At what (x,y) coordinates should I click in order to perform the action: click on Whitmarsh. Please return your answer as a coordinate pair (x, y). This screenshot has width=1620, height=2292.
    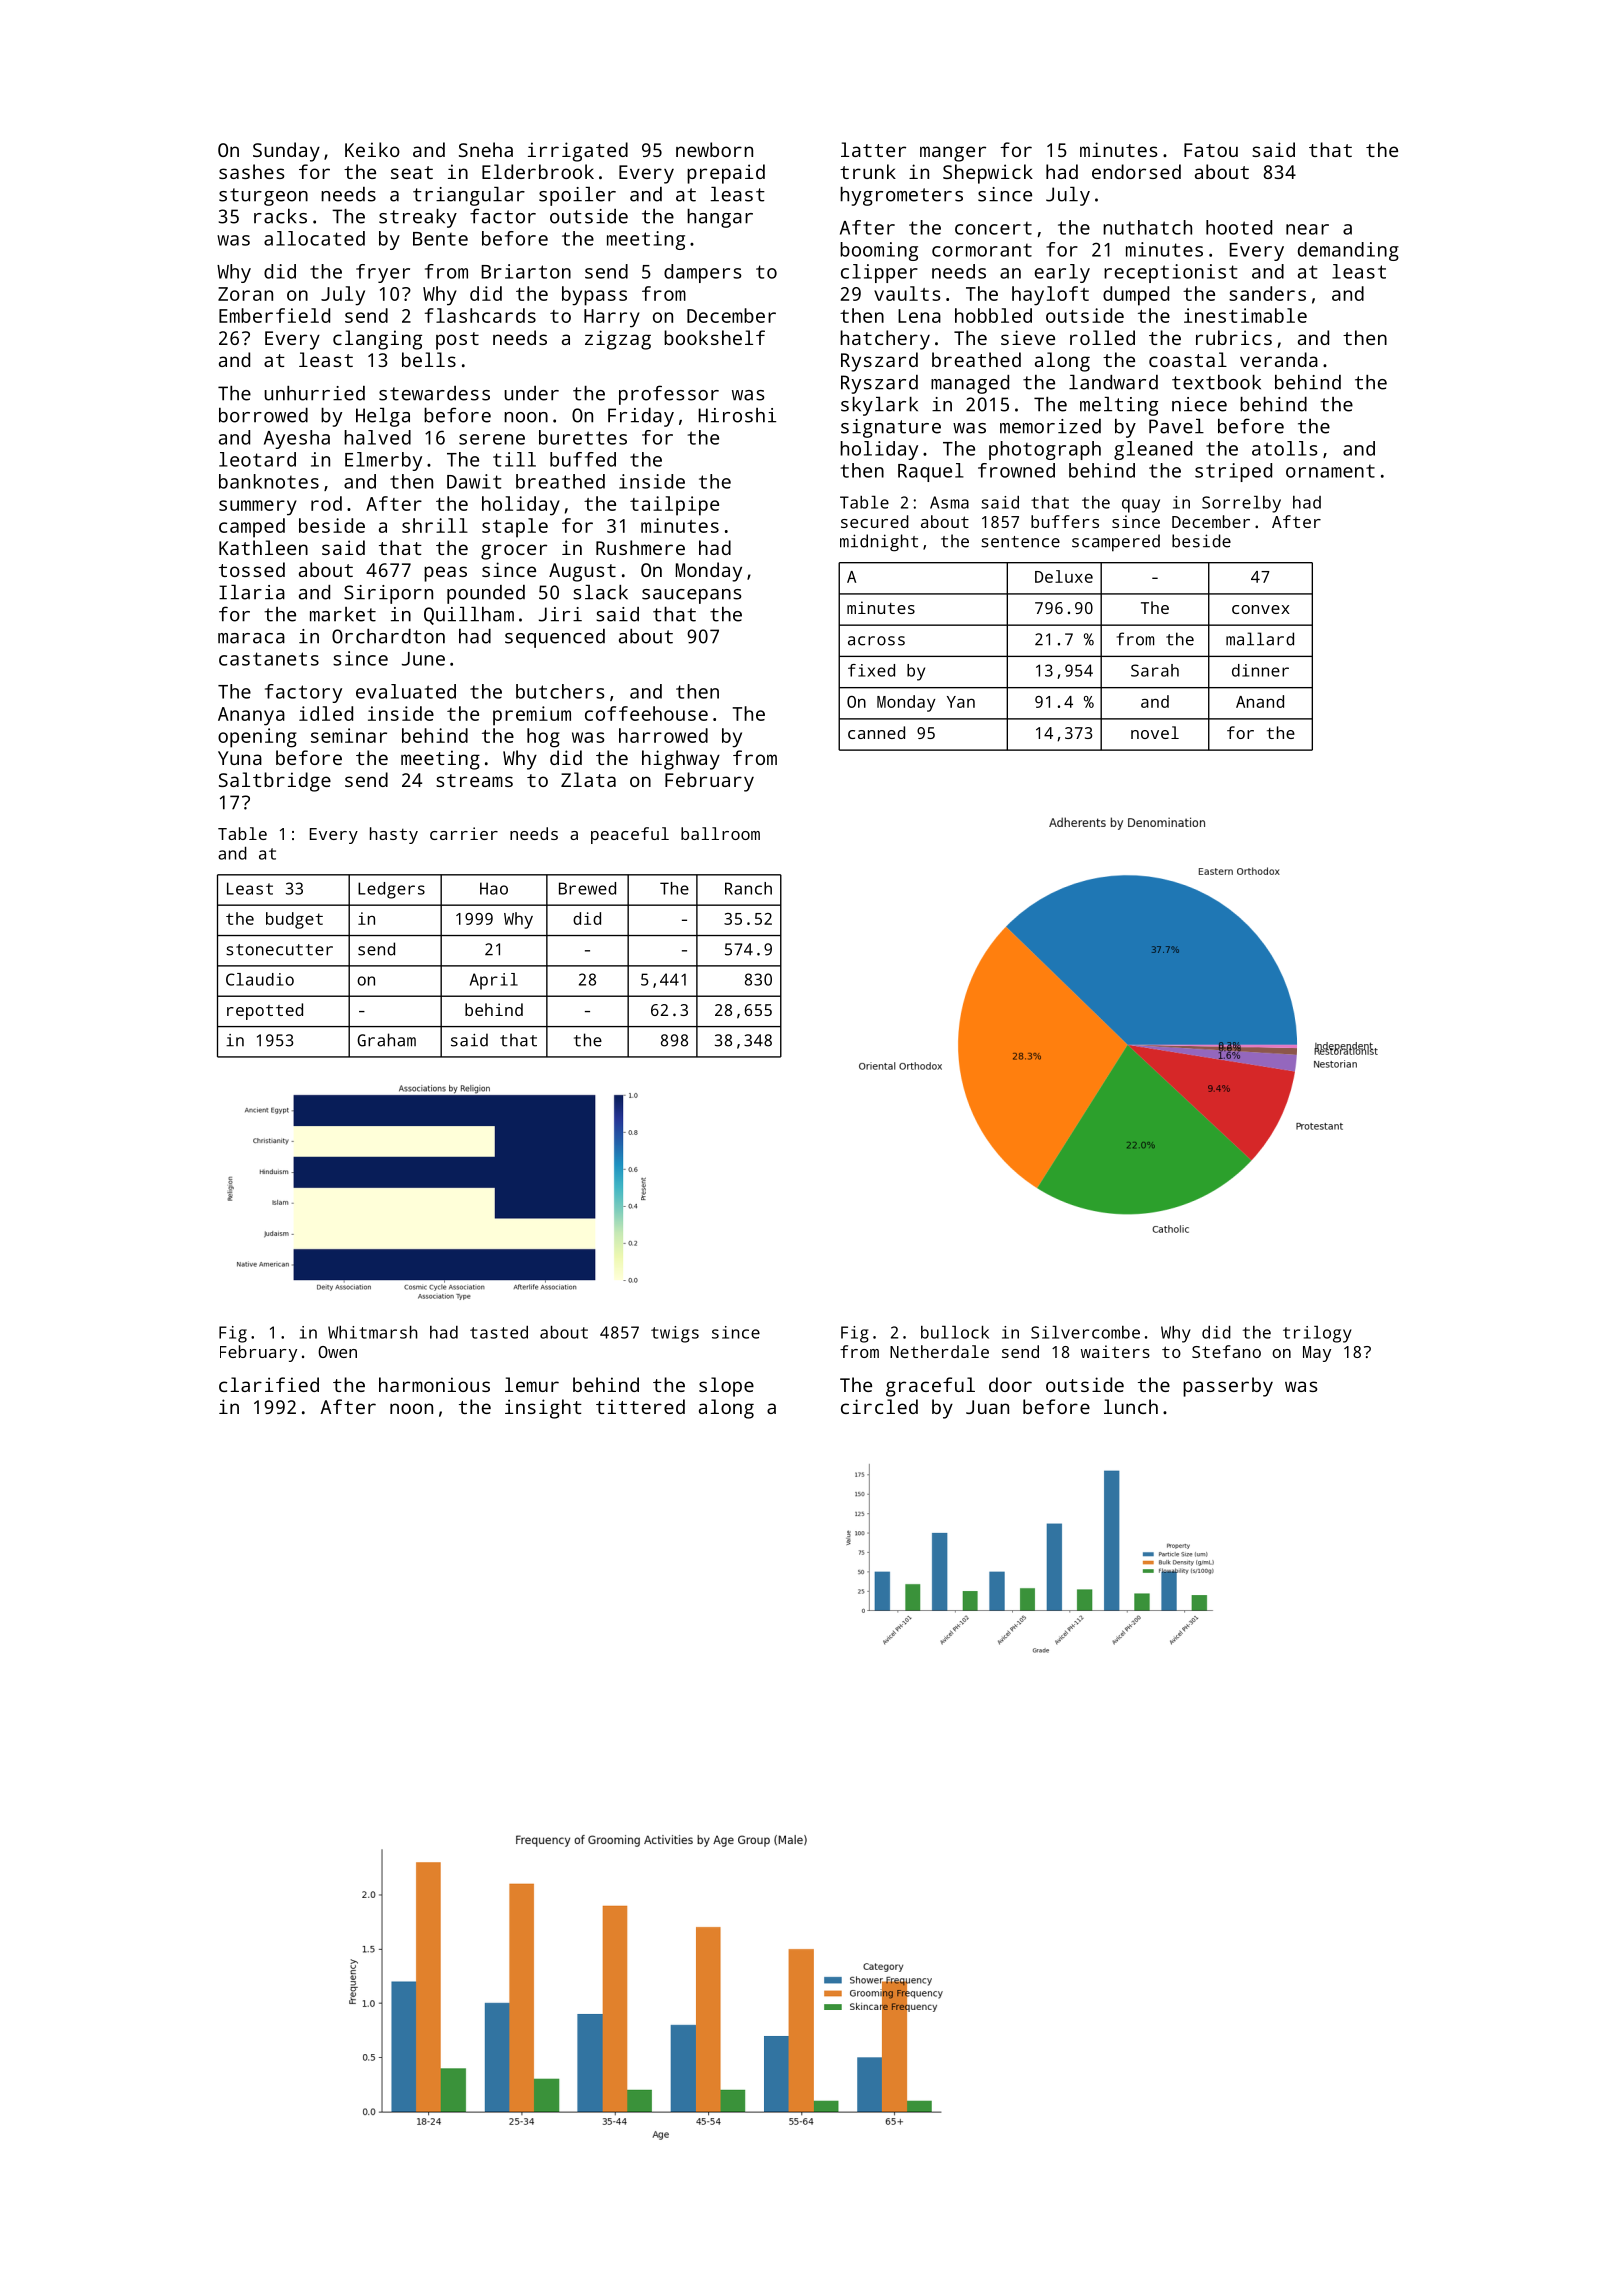
    Looking at the image, I should click on (373, 1332).
